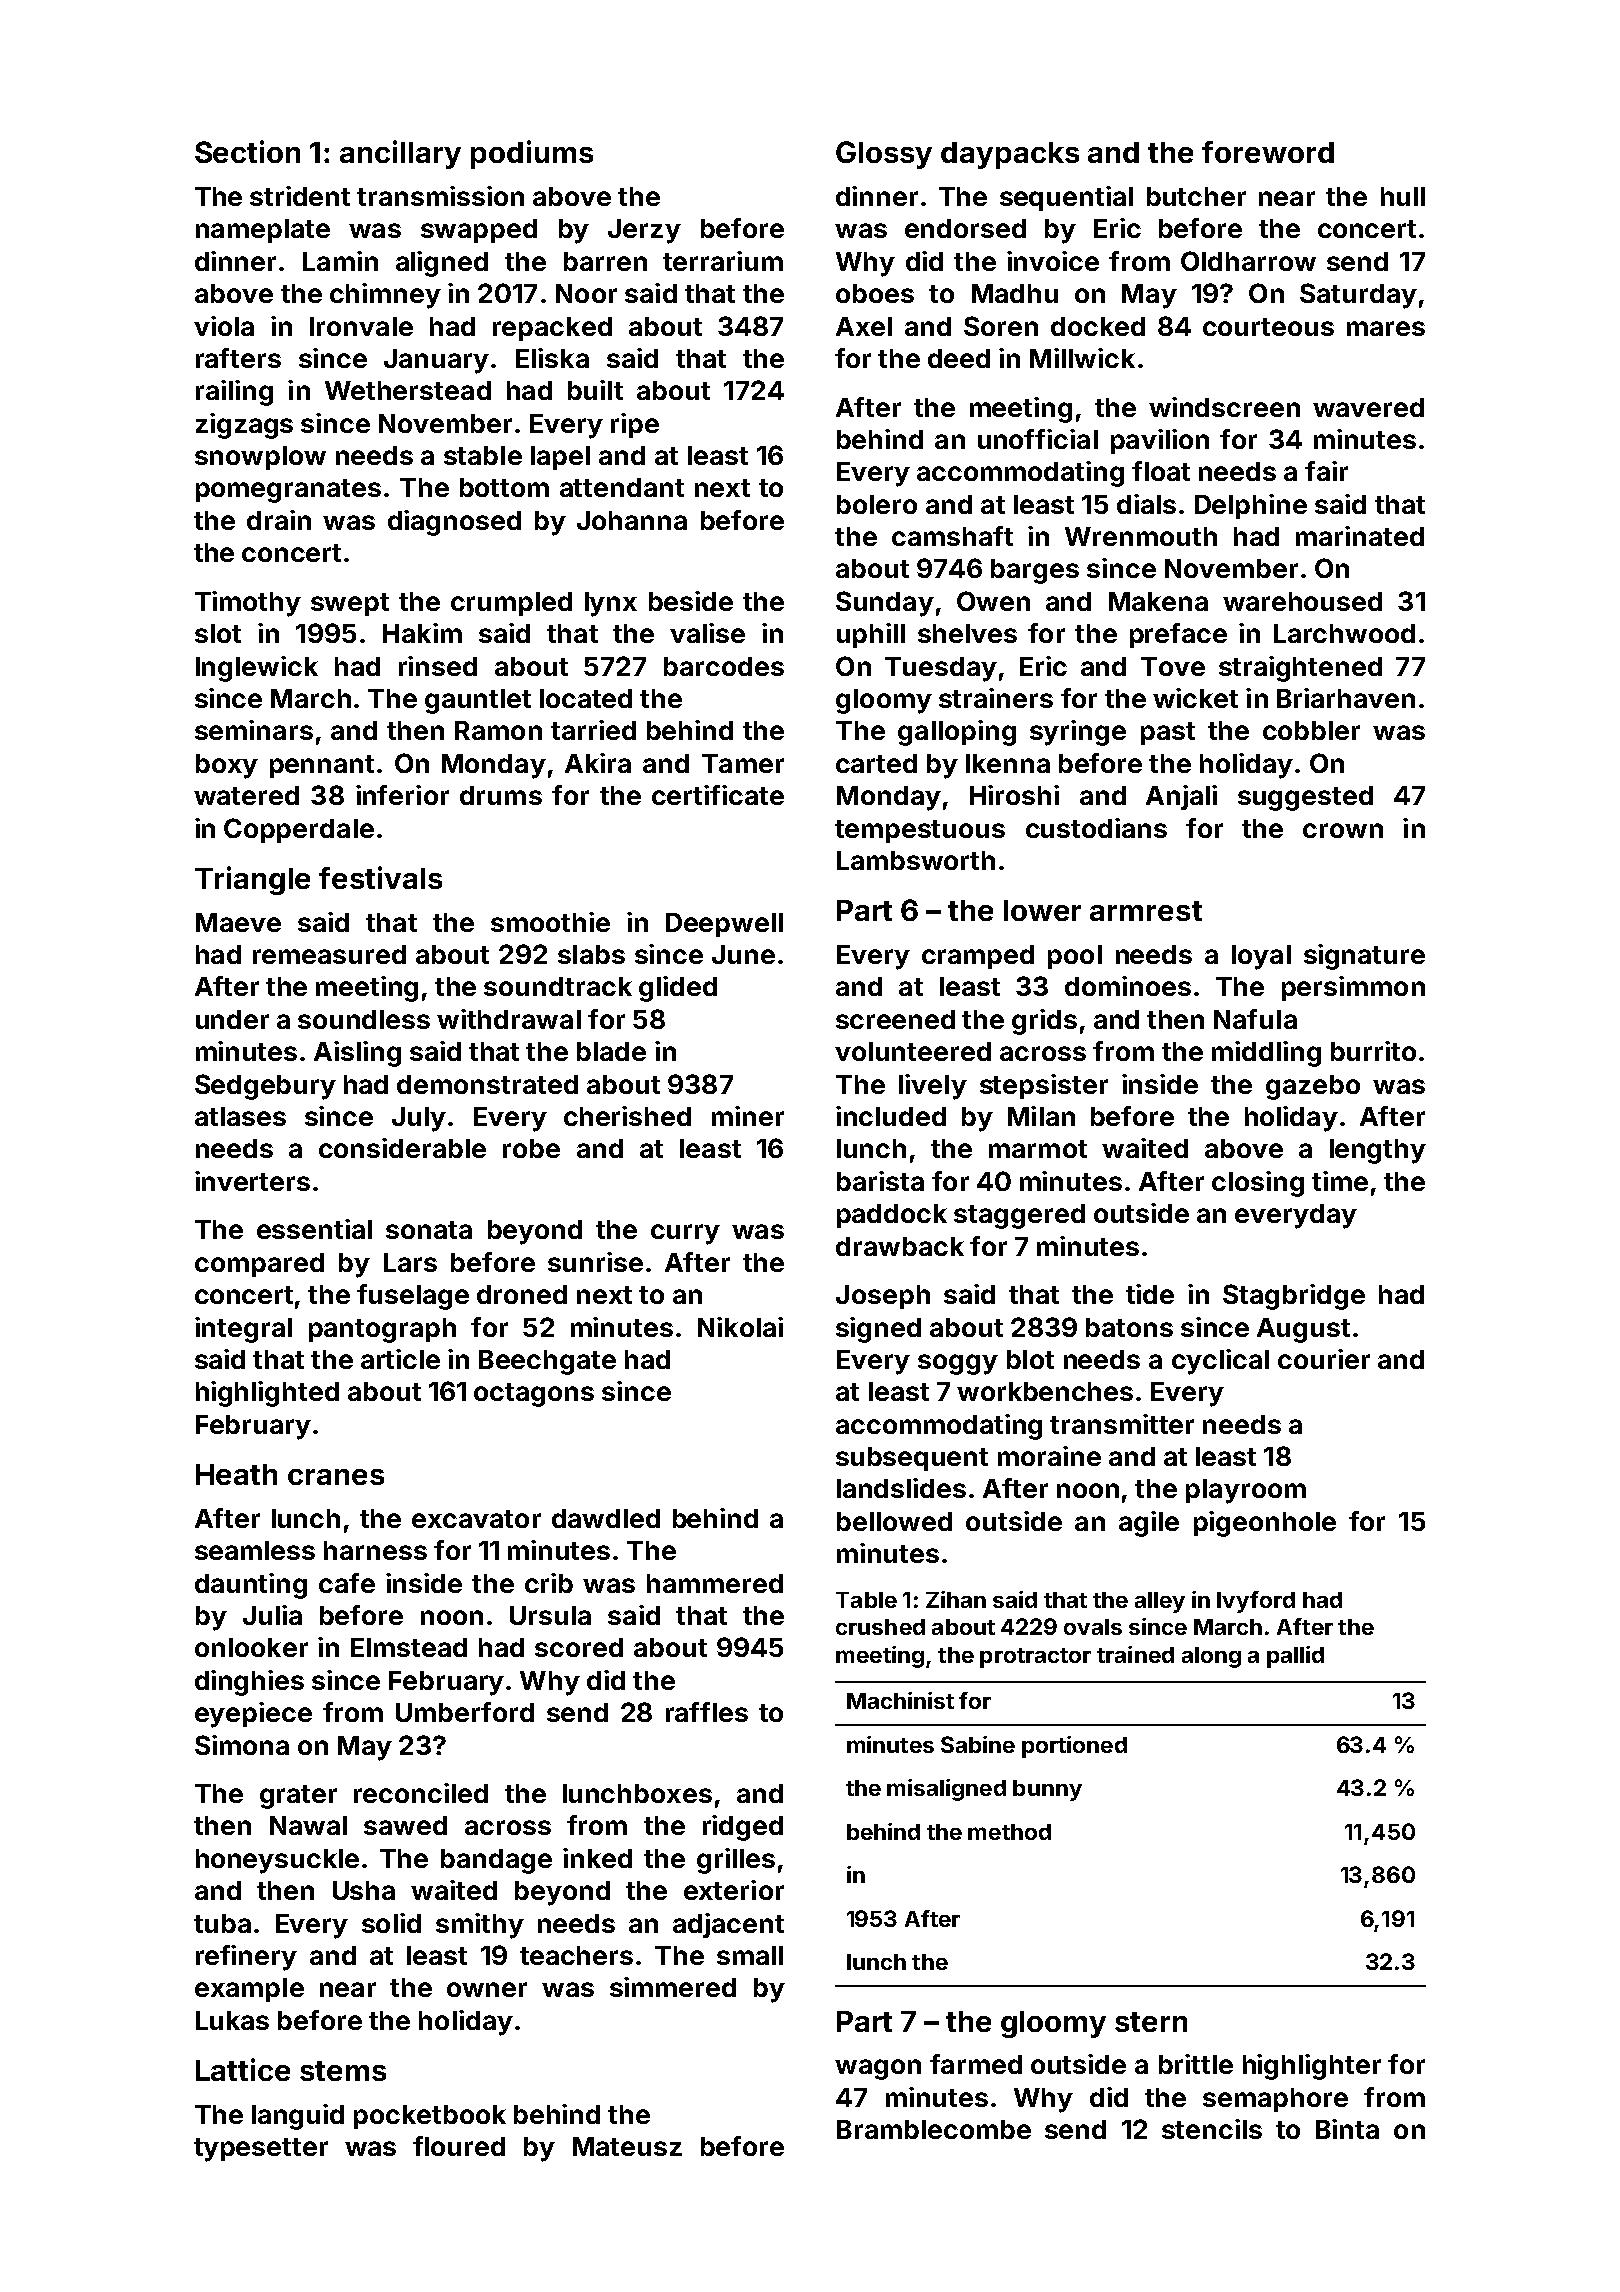 The width and height of the document is (1620, 2292). Describe the element at coordinates (504, 487) in the document. I see `bottom` at that location.
